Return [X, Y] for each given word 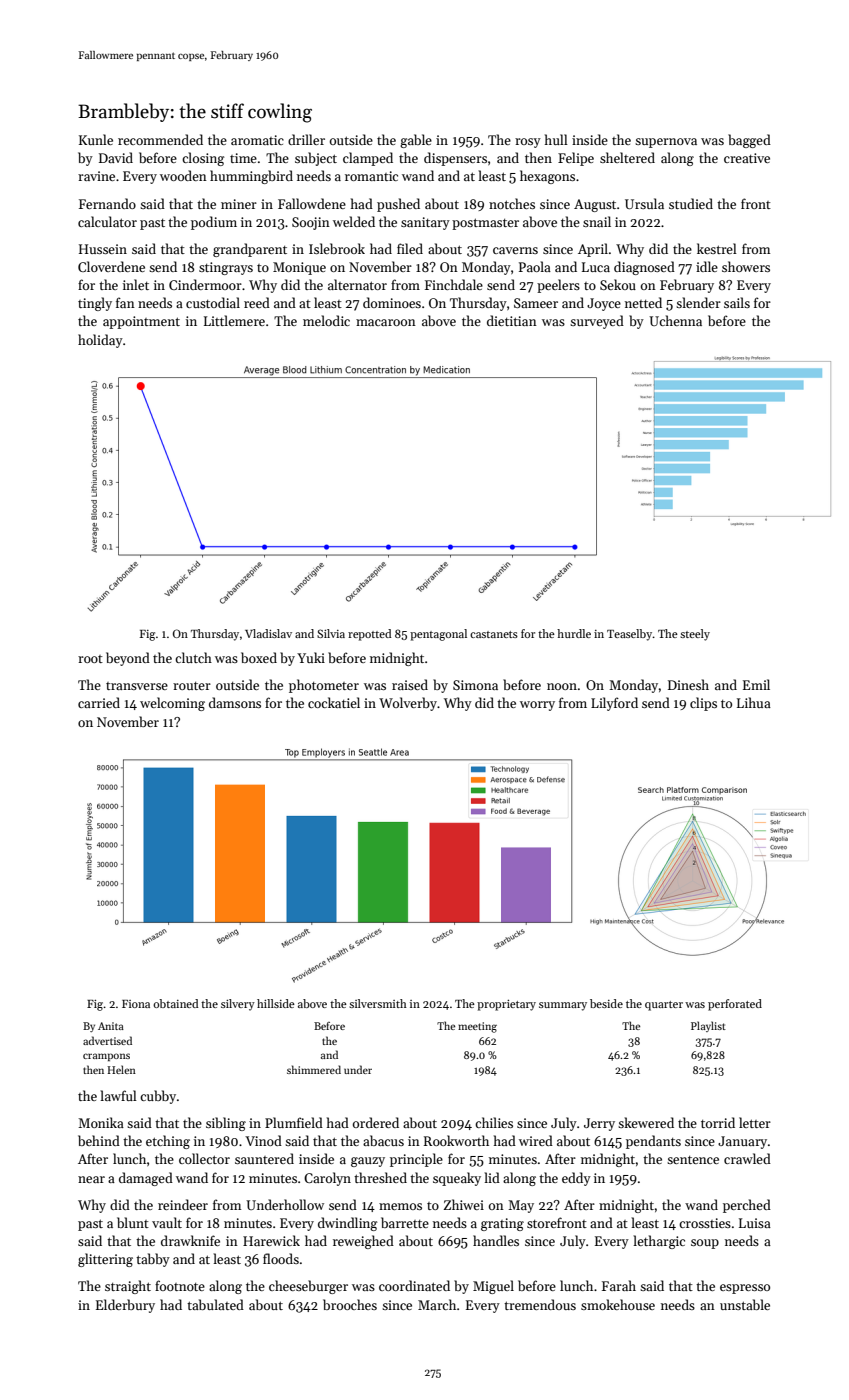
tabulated [215, 1304]
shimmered [314, 1069]
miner [239, 204]
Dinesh [688, 684]
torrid [718, 1122]
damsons [235, 702]
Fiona [136, 1004]
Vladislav [268, 633]
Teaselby [630, 635]
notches [512, 203]
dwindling [347, 1224]
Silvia [331, 633]
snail [597, 221]
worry [537, 706]
